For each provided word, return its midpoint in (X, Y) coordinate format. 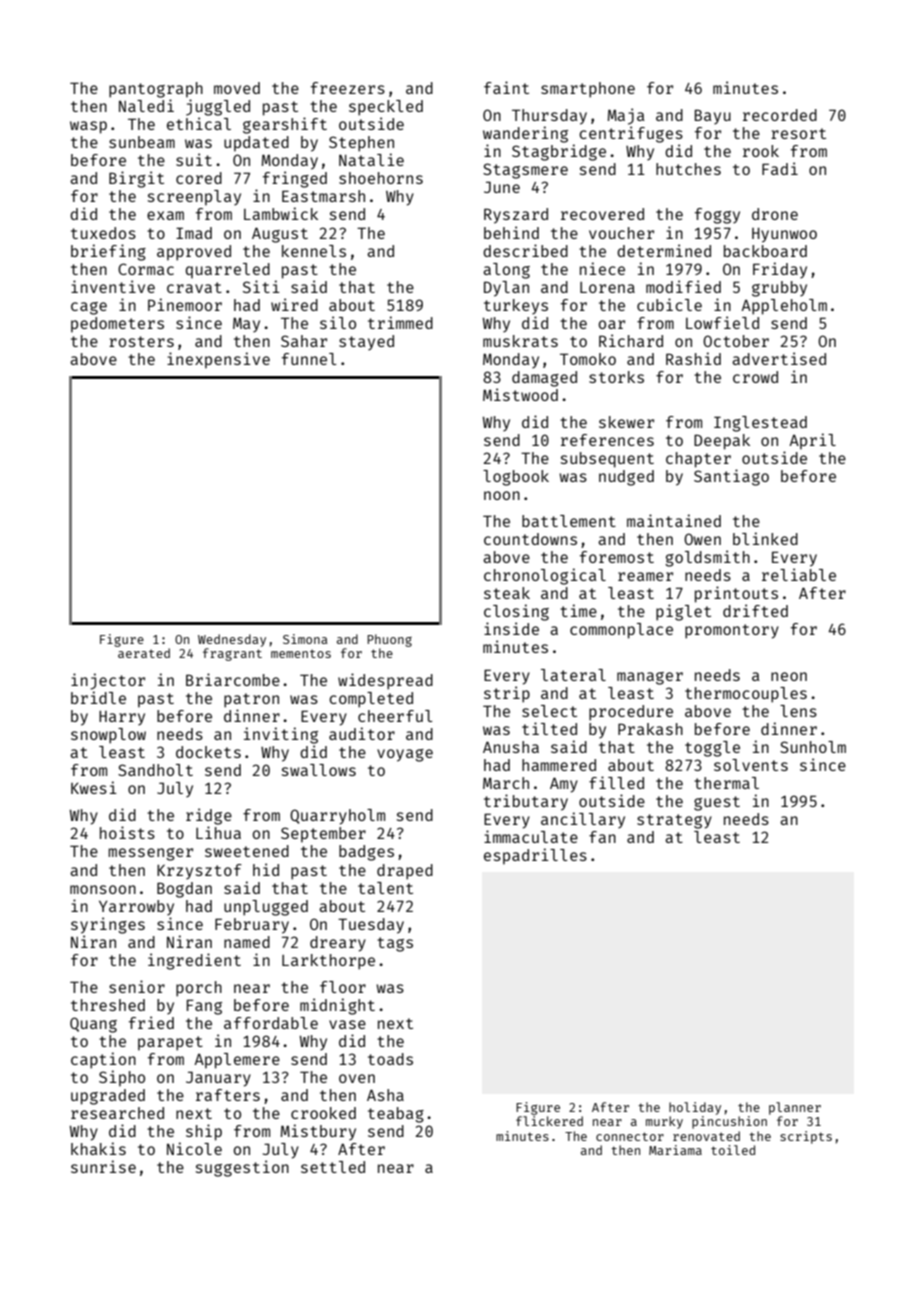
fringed (295, 179)
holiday (695, 1108)
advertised (779, 358)
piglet (683, 612)
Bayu (713, 117)
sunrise (103, 1166)
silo (338, 322)
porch (199, 989)
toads (390, 1059)
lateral (573, 675)
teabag (396, 1115)
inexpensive (218, 360)
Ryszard (516, 216)
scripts (806, 1137)
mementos (301, 653)
